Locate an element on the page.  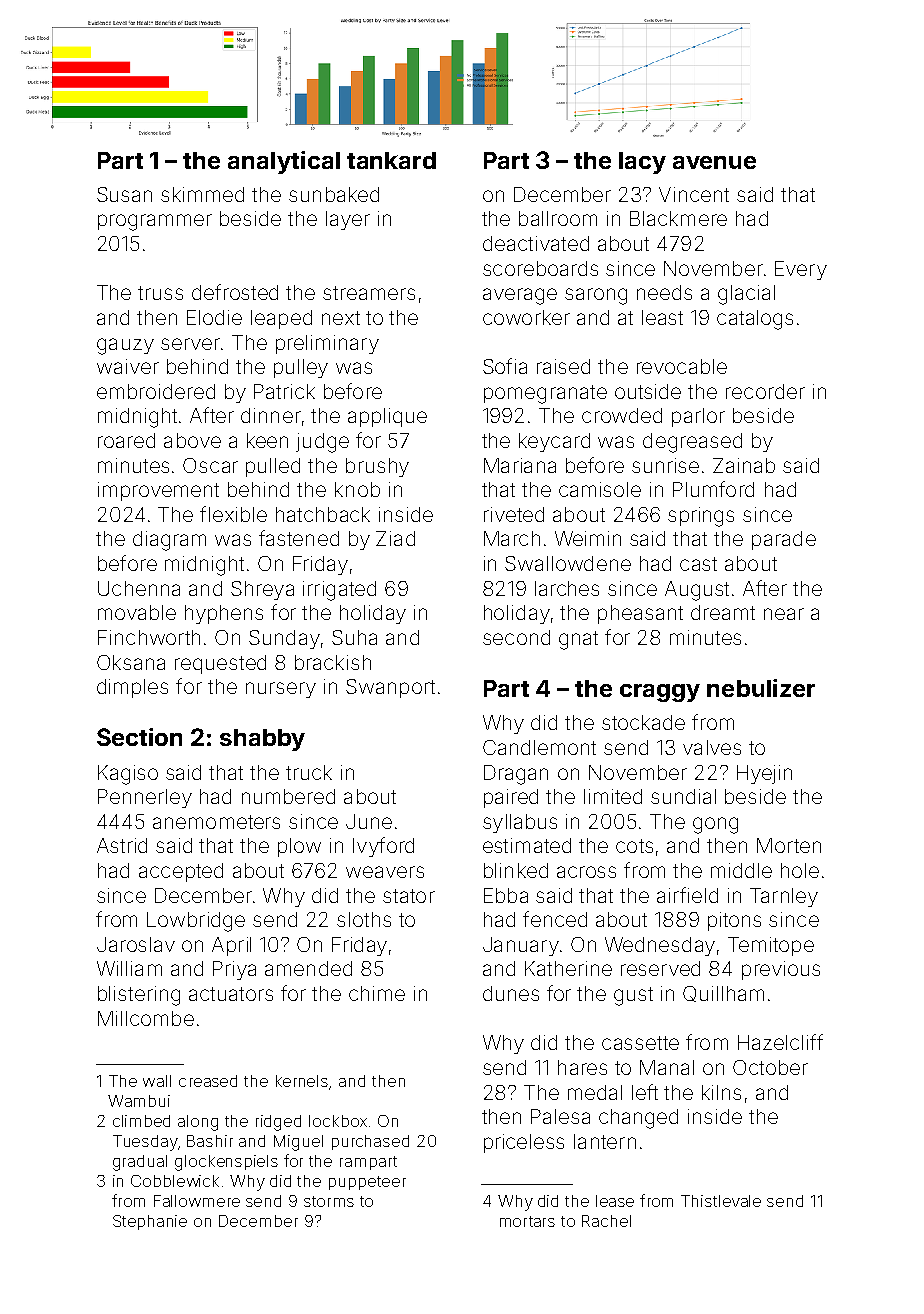
tankard is located at coordinates (391, 160).
